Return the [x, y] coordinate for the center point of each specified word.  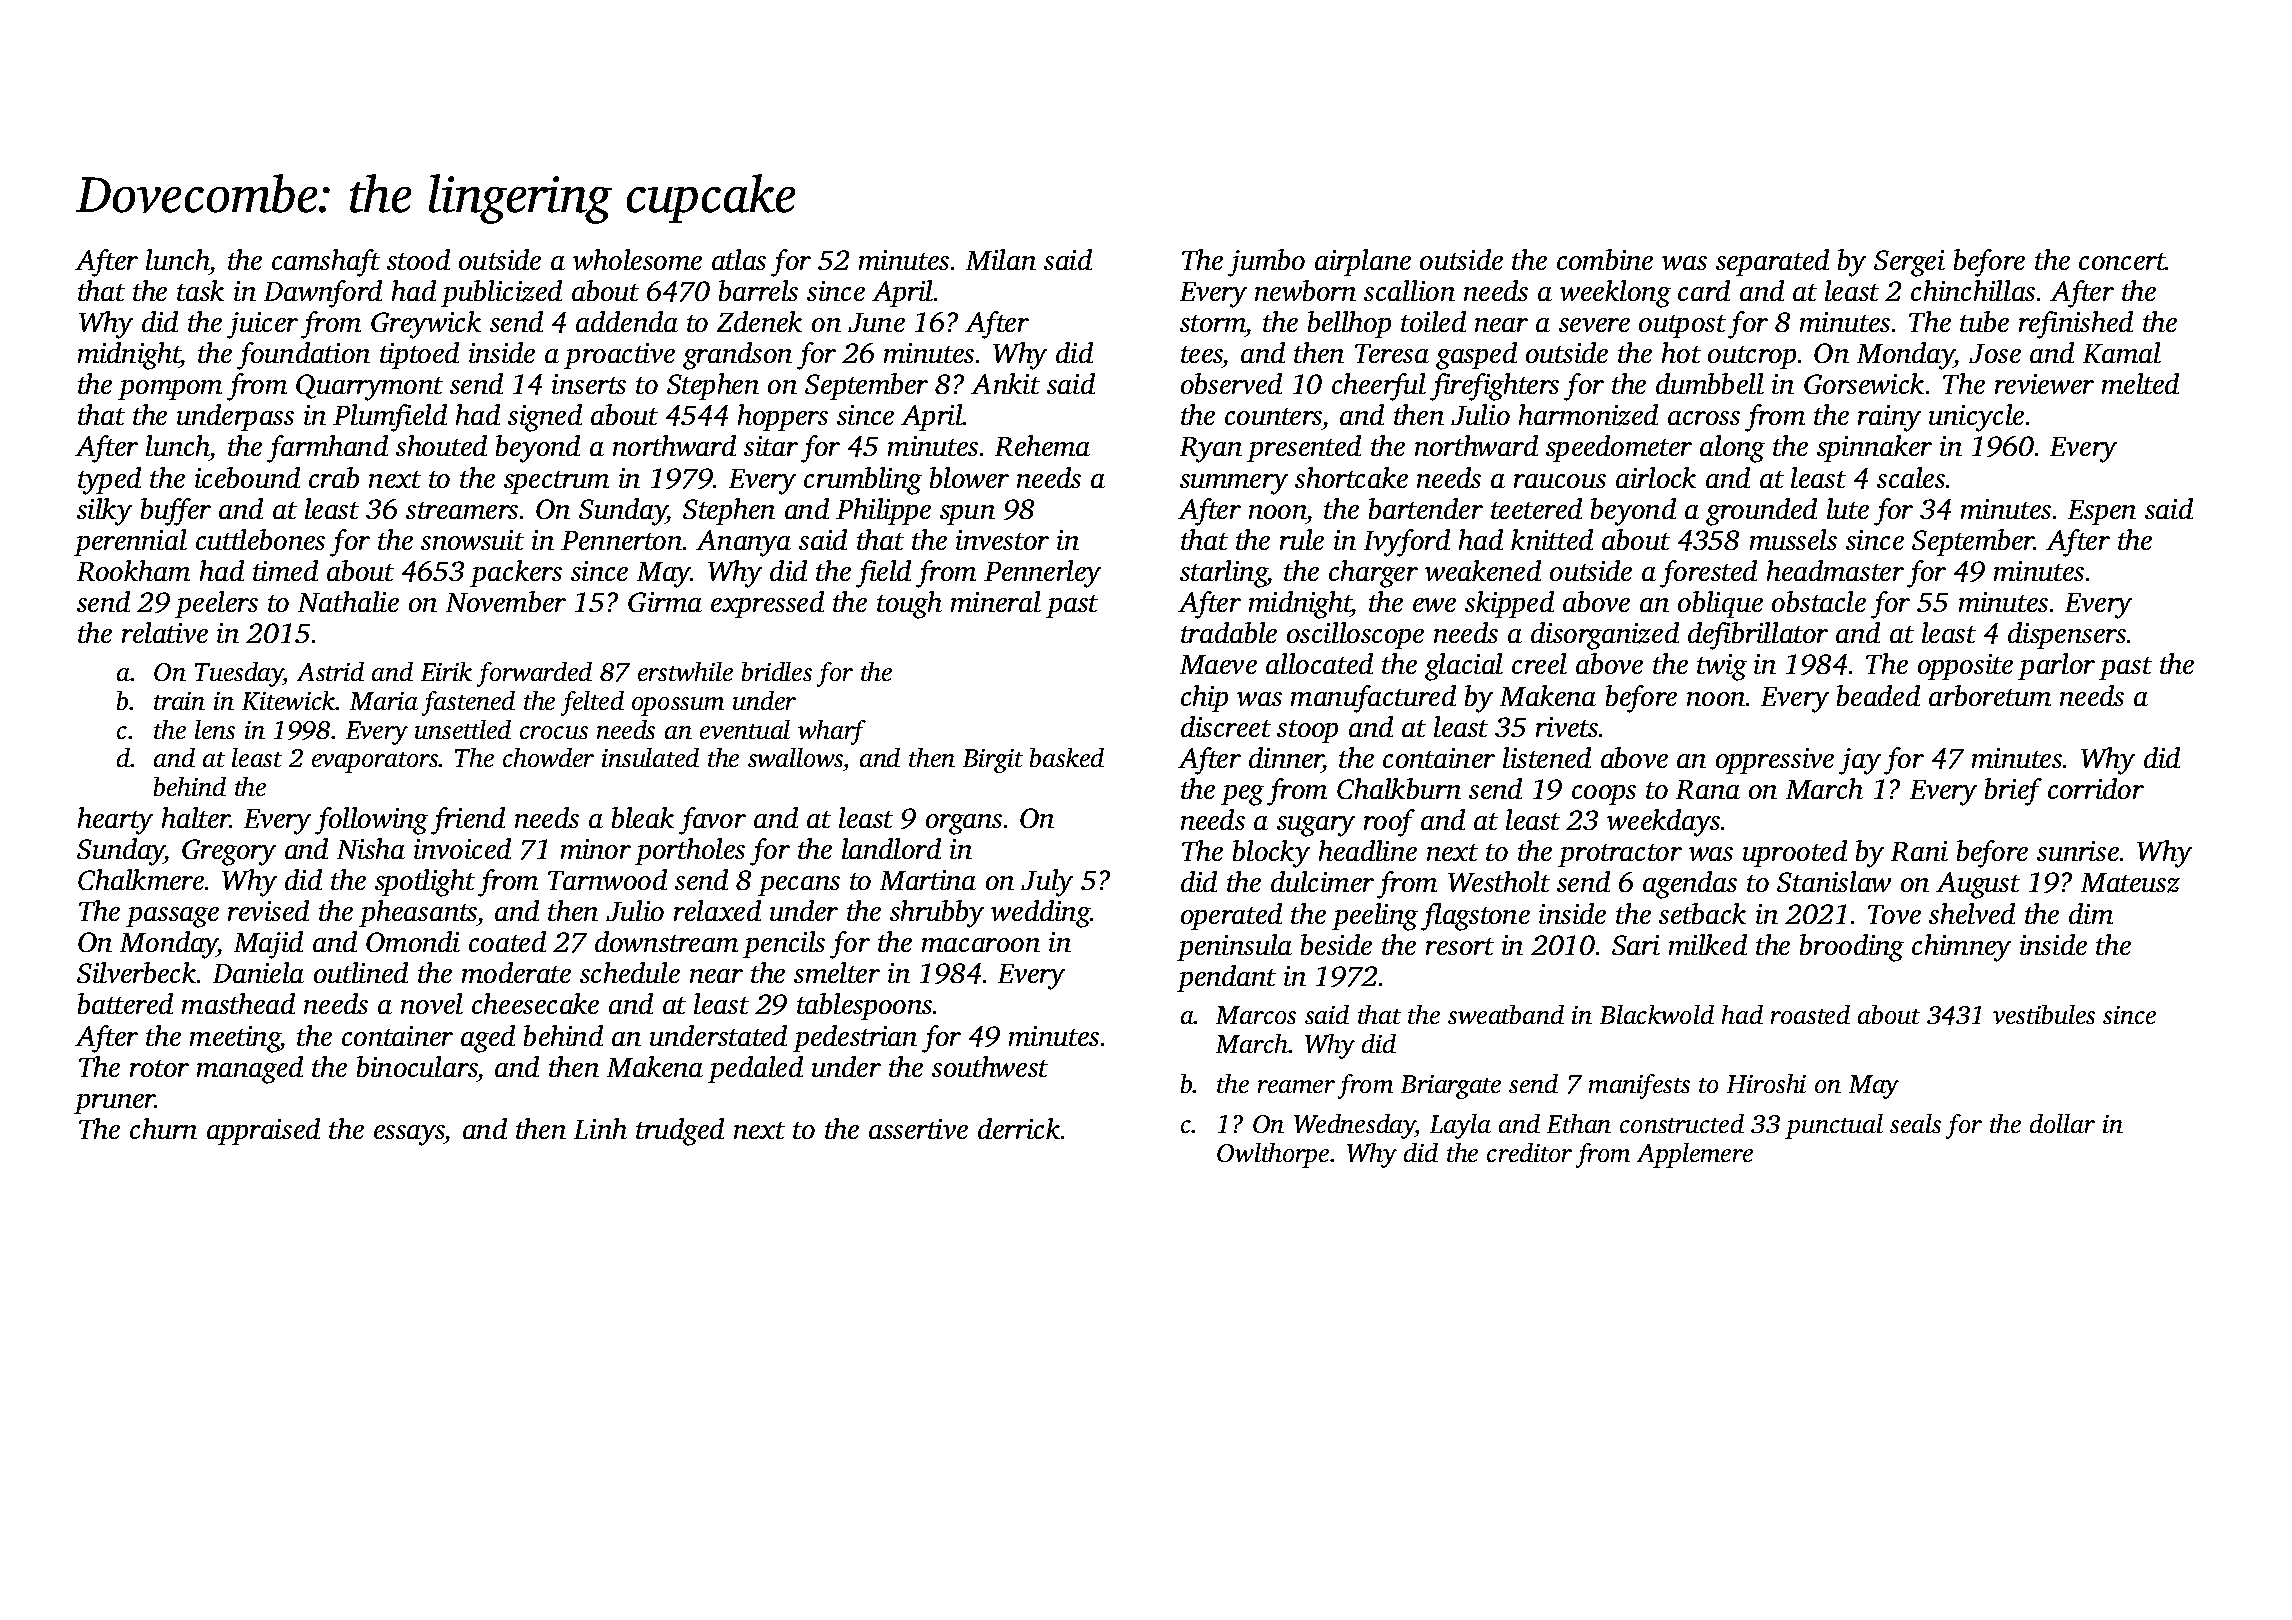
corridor [2096, 788]
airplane [1363, 262]
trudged [680, 1132]
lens [215, 729]
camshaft [326, 263]
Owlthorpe [1273, 1155]
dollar [2062, 1123]
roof [1389, 823]
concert [2122, 261]
